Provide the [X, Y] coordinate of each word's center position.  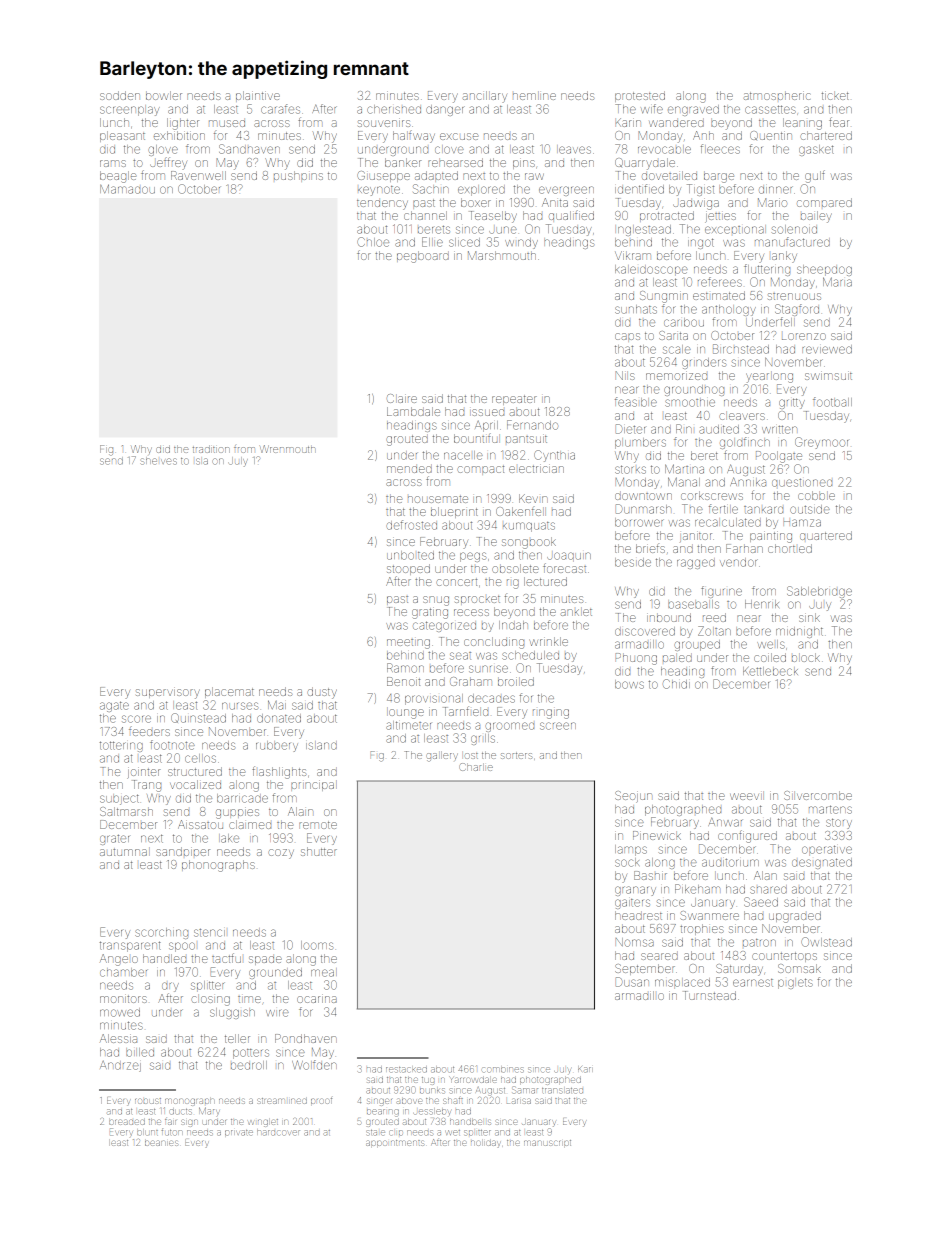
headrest [638, 915]
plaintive [258, 96]
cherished [394, 109]
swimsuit [828, 375]
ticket [835, 95]
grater [114, 840]
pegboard [423, 257]
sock [627, 862]
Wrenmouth [287, 449]
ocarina [317, 998]
